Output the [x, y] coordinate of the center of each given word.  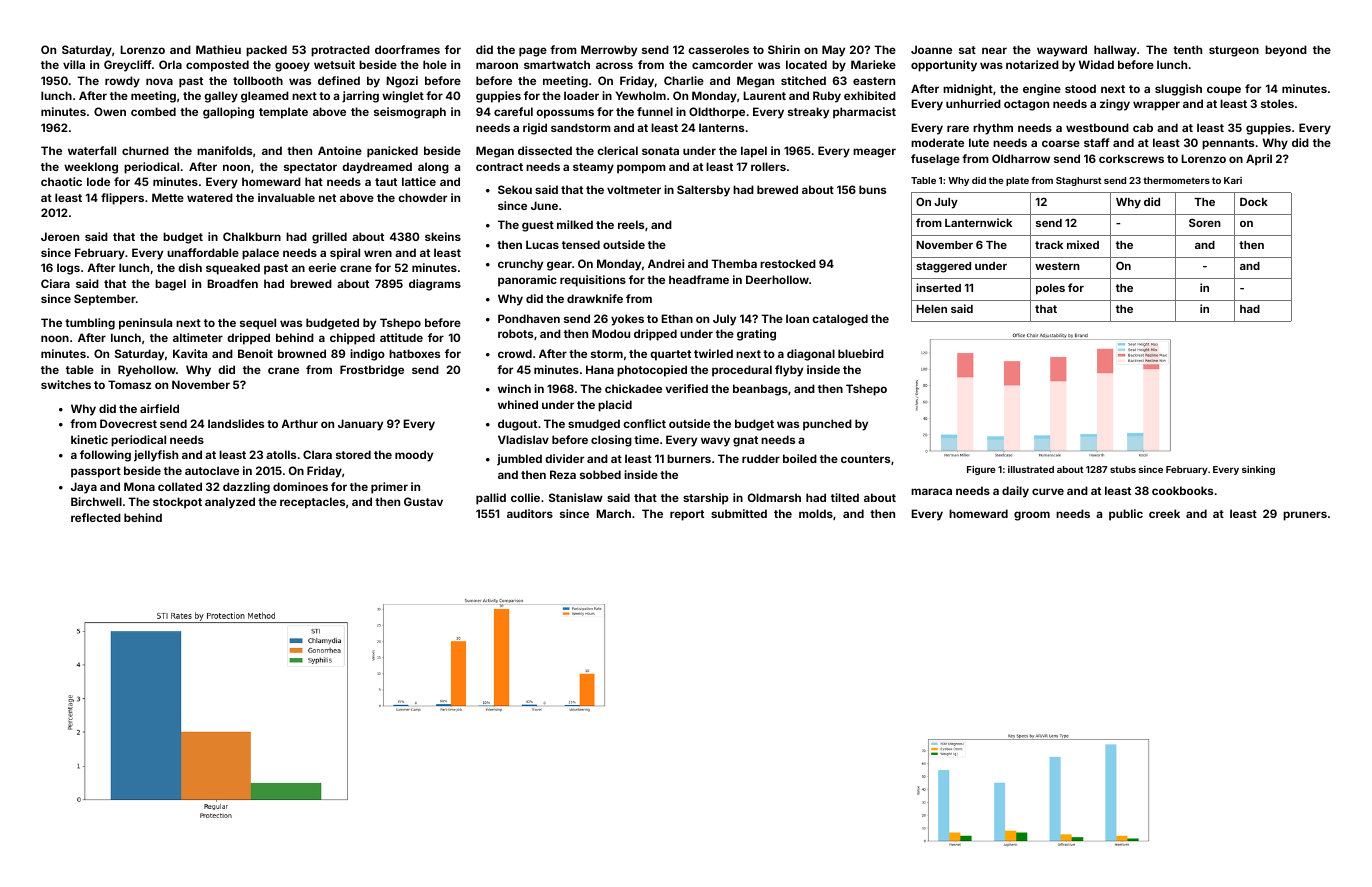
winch [514, 388]
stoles [1277, 103]
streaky [808, 113]
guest [538, 226]
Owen [110, 111]
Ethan [677, 318]
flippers [122, 199]
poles [1050, 289]
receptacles [312, 503]
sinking [1258, 470]
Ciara [55, 283]
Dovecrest [128, 423]
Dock [1254, 201]
